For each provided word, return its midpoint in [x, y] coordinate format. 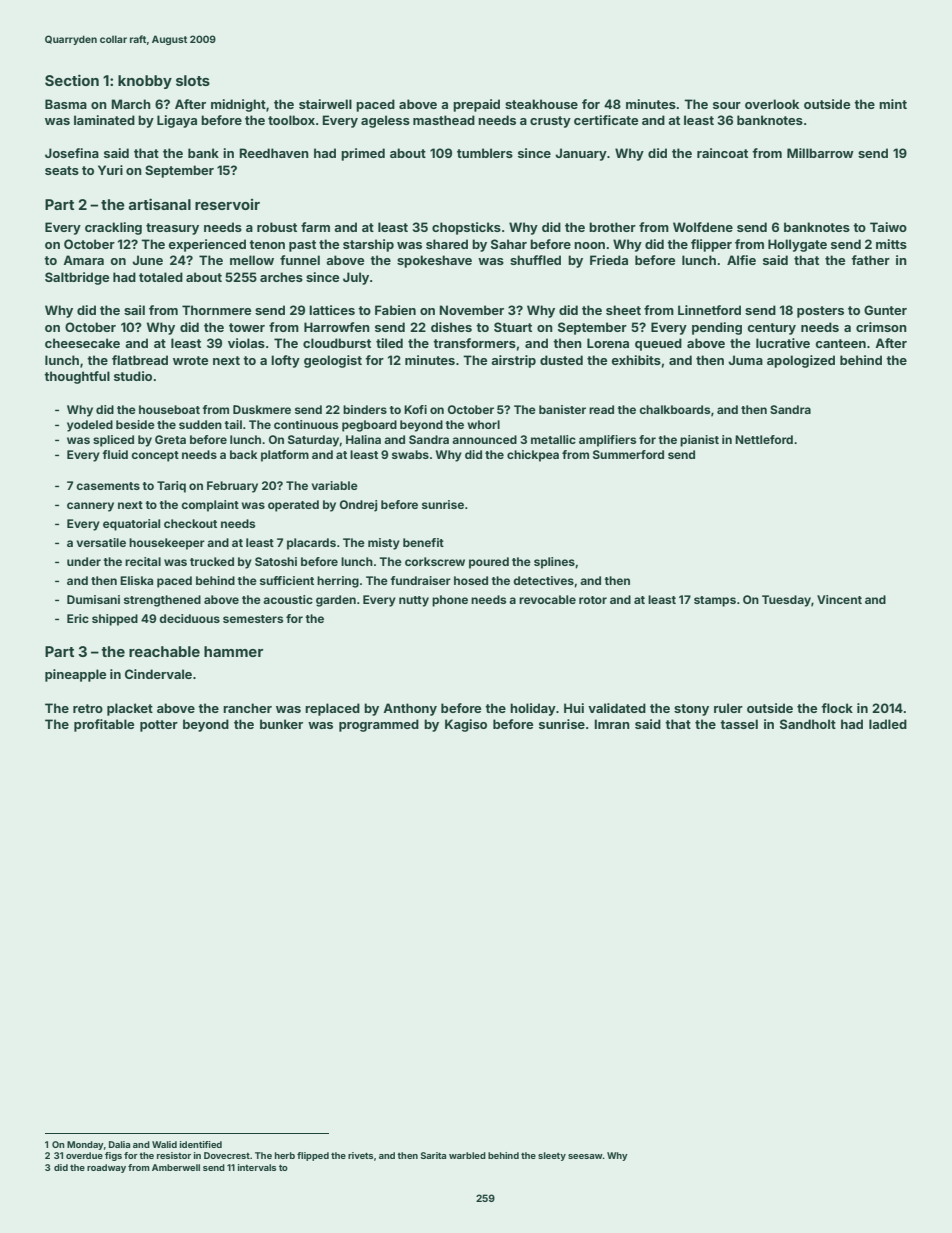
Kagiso [466, 725]
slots [193, 80]
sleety [552, 1156]
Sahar [509, 244]
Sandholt [808, 724]
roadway [106, 1168]
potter [159, 726]
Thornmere [216, 310]
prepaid [476, 105]
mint [893, 104]
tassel [739, 724]
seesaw [585, 1156]
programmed [379, 725]
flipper [711, 245]
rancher [247, 708]
